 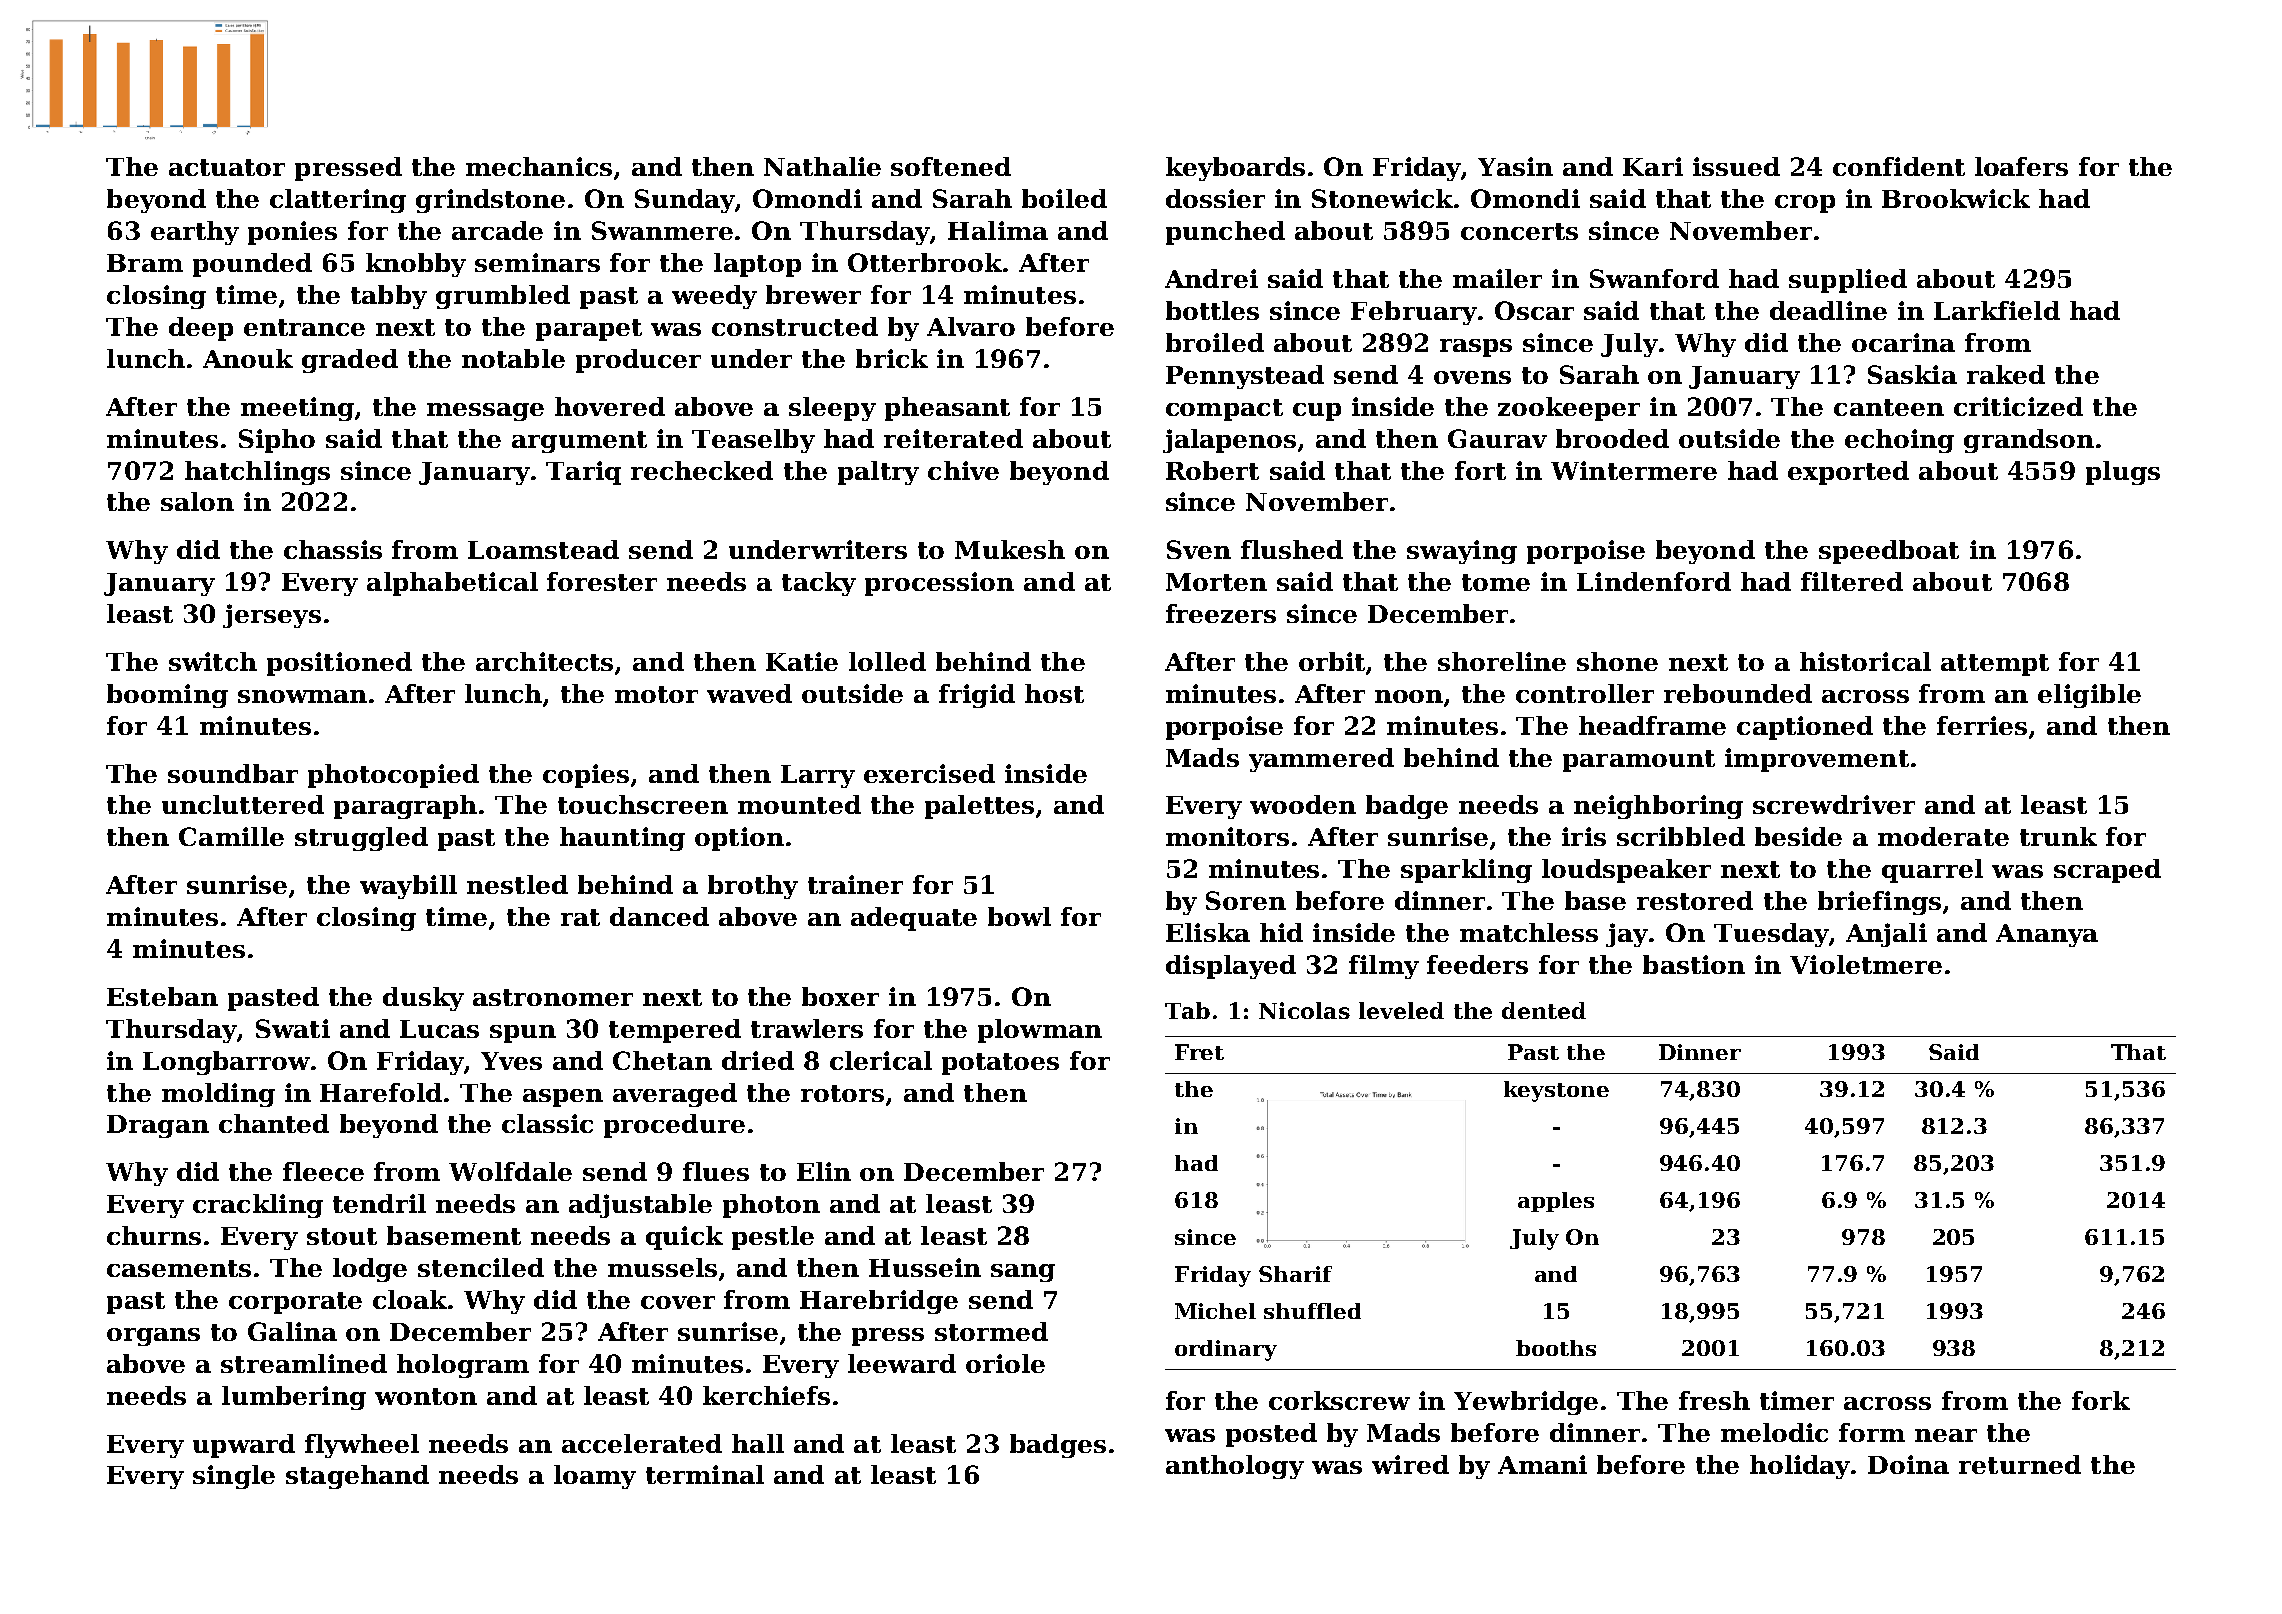 I want to click on booming, so click(x=167, y=696).
